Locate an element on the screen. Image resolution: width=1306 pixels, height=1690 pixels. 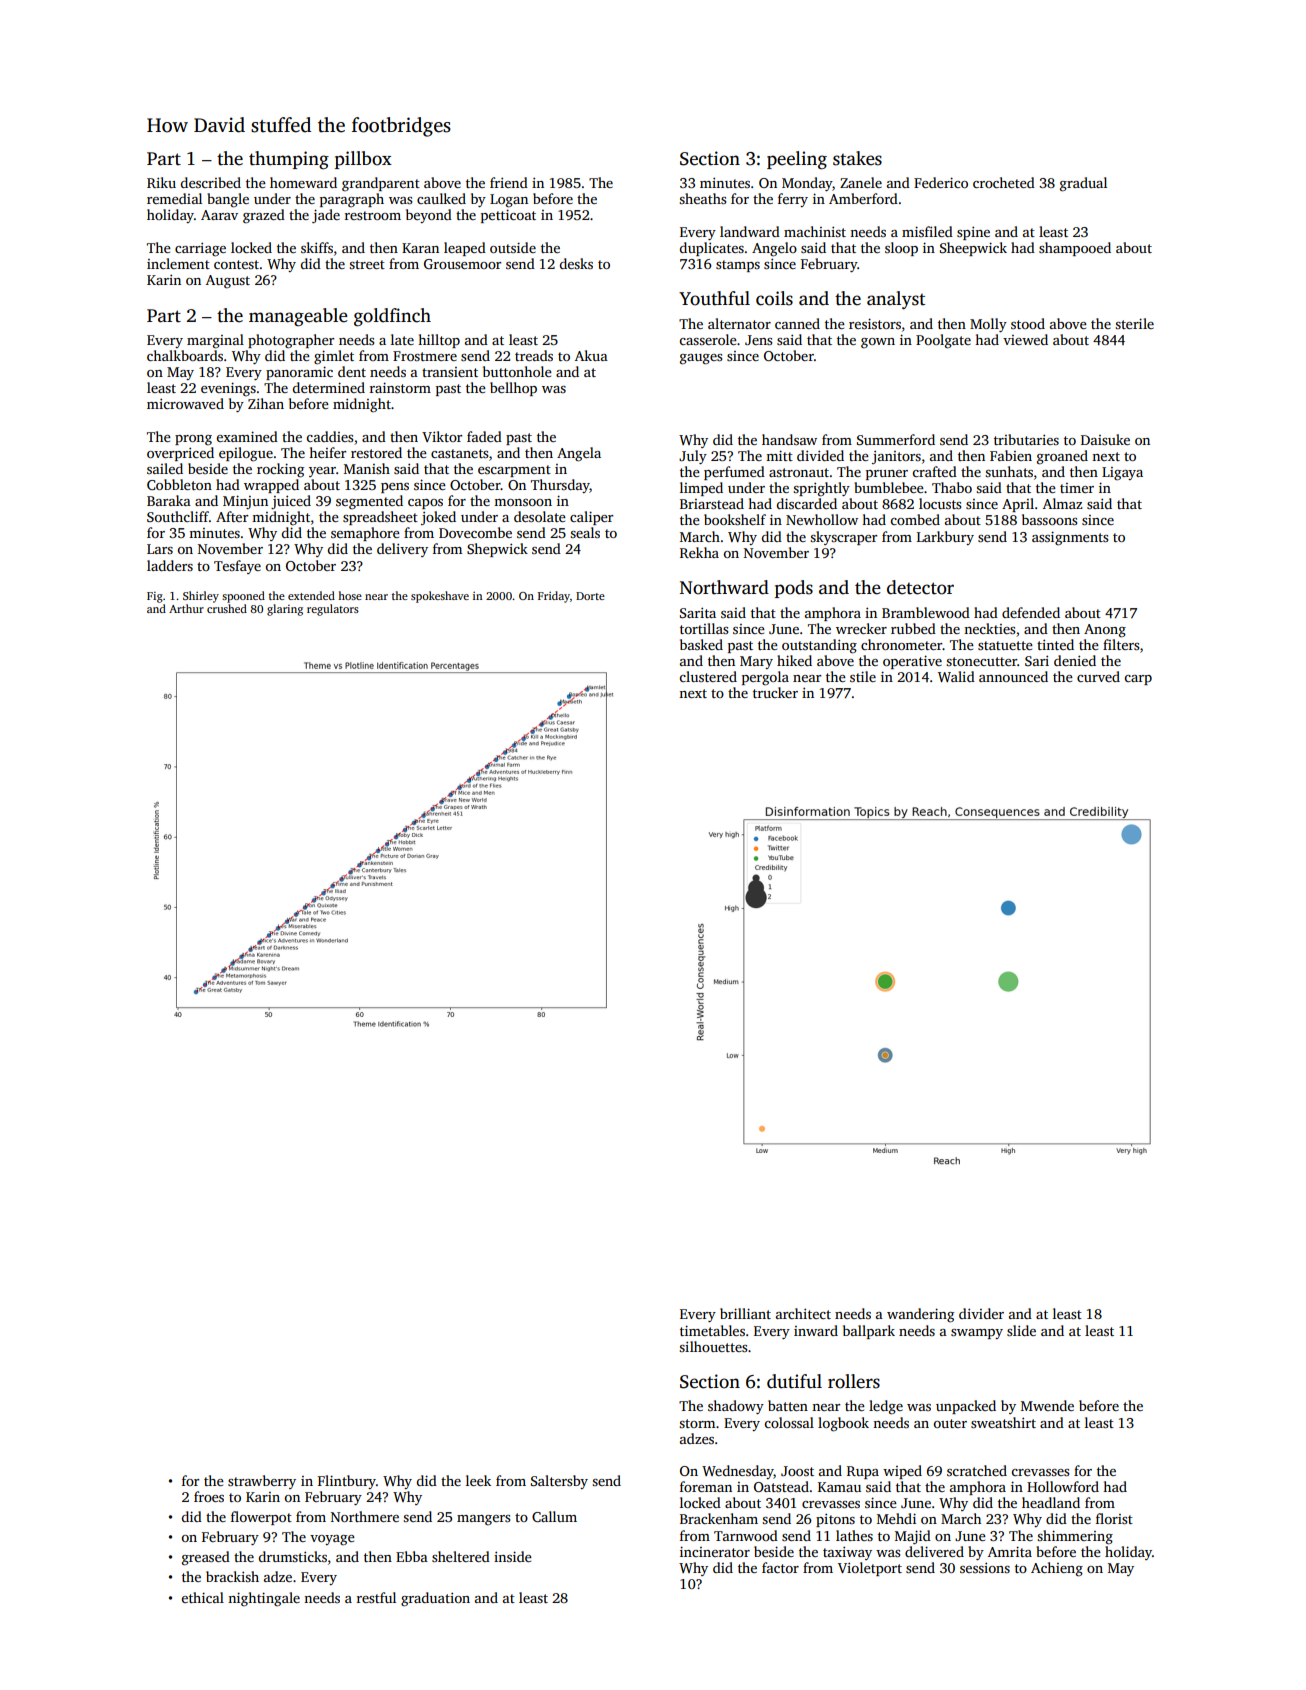
regulators is located at coordinates (333, 610).
